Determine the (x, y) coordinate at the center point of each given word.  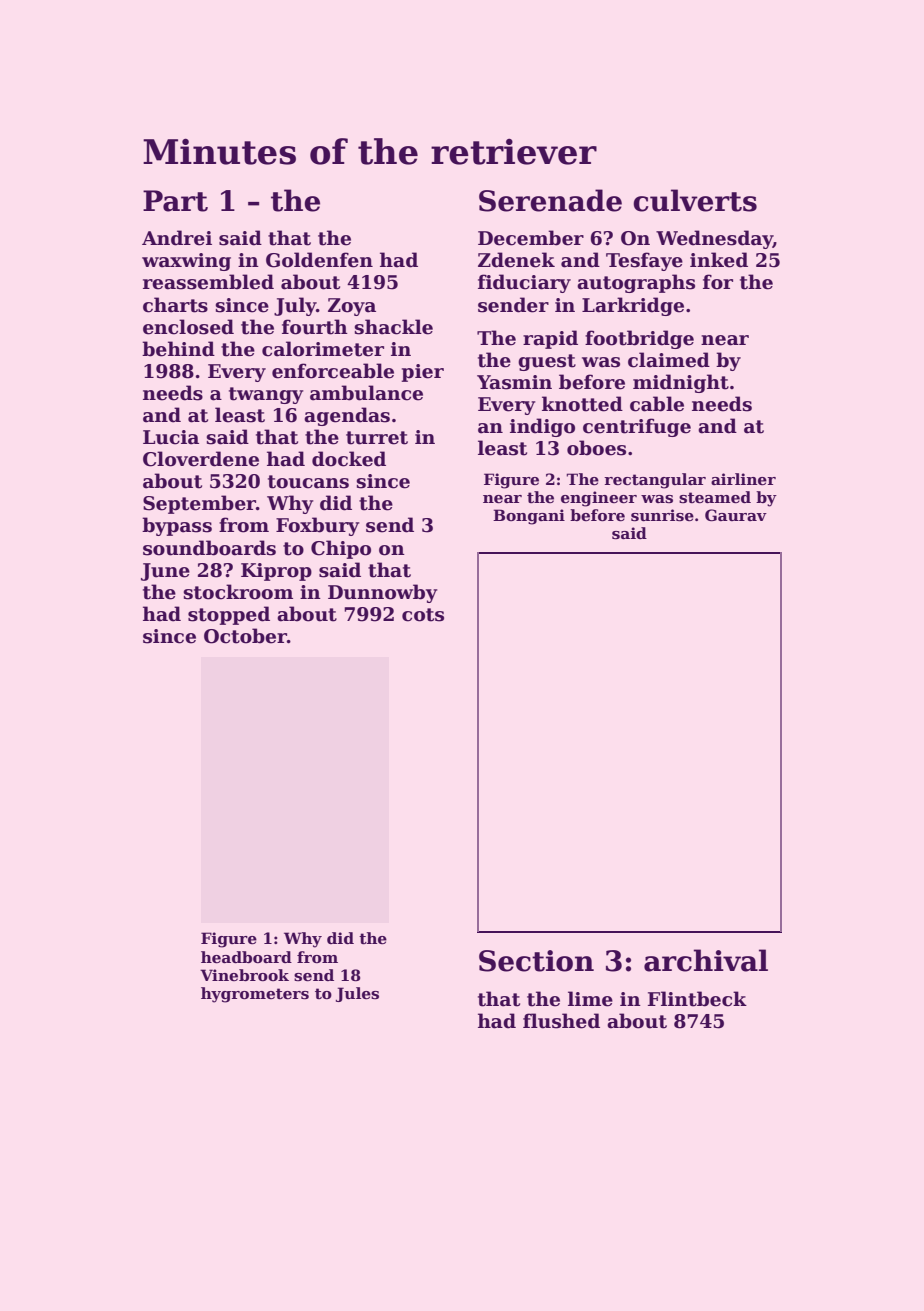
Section (536, 961)
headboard (246, 957)
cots (423, 615)
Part (175, 201)
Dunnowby (383, 593)
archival (706, 960)
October (245, 636)
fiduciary (524, 283)
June (165, 572)
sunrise (662, 515)
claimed (669, 360)
